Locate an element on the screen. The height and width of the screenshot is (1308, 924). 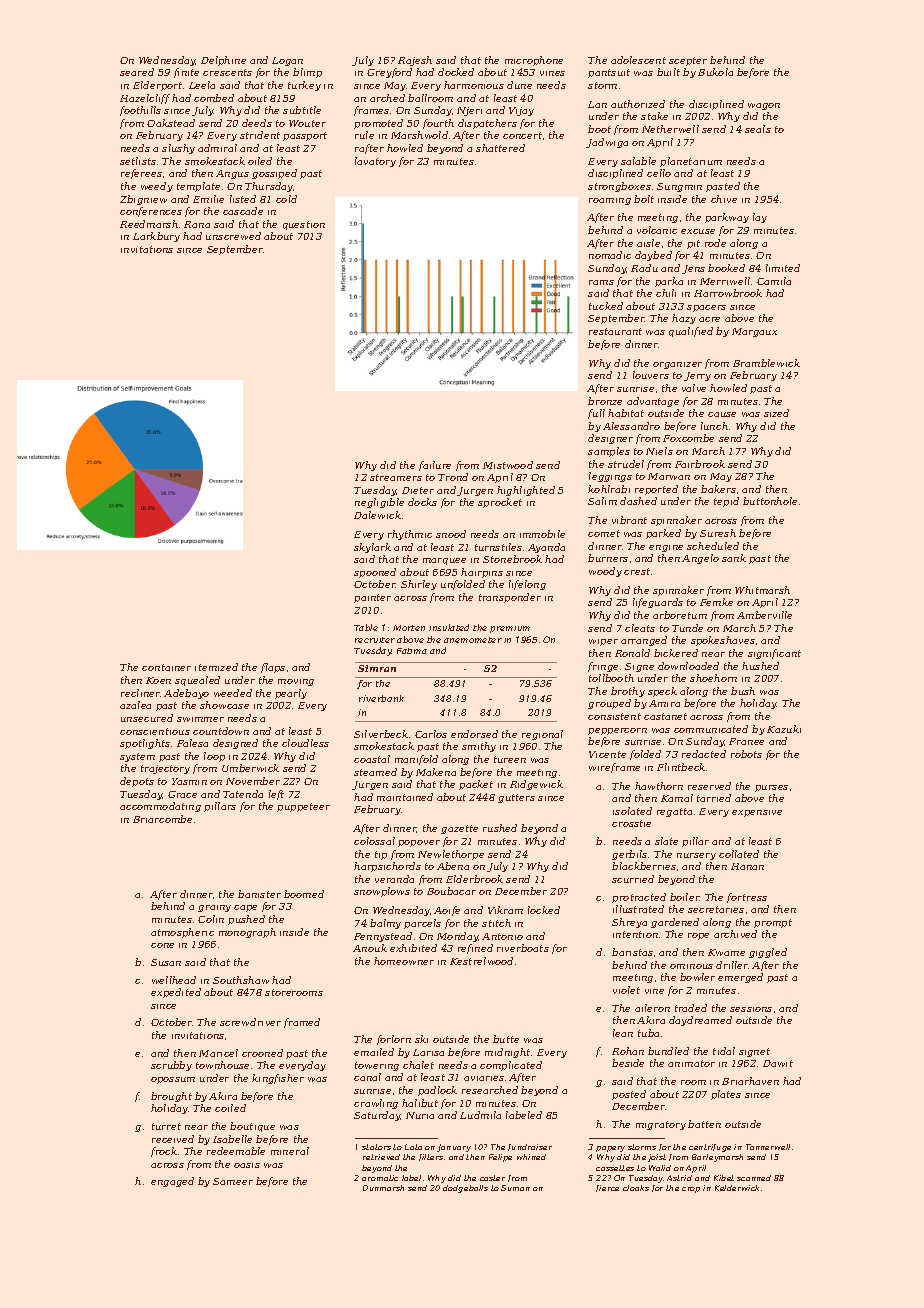
question is located at coordinates (304, 225).
